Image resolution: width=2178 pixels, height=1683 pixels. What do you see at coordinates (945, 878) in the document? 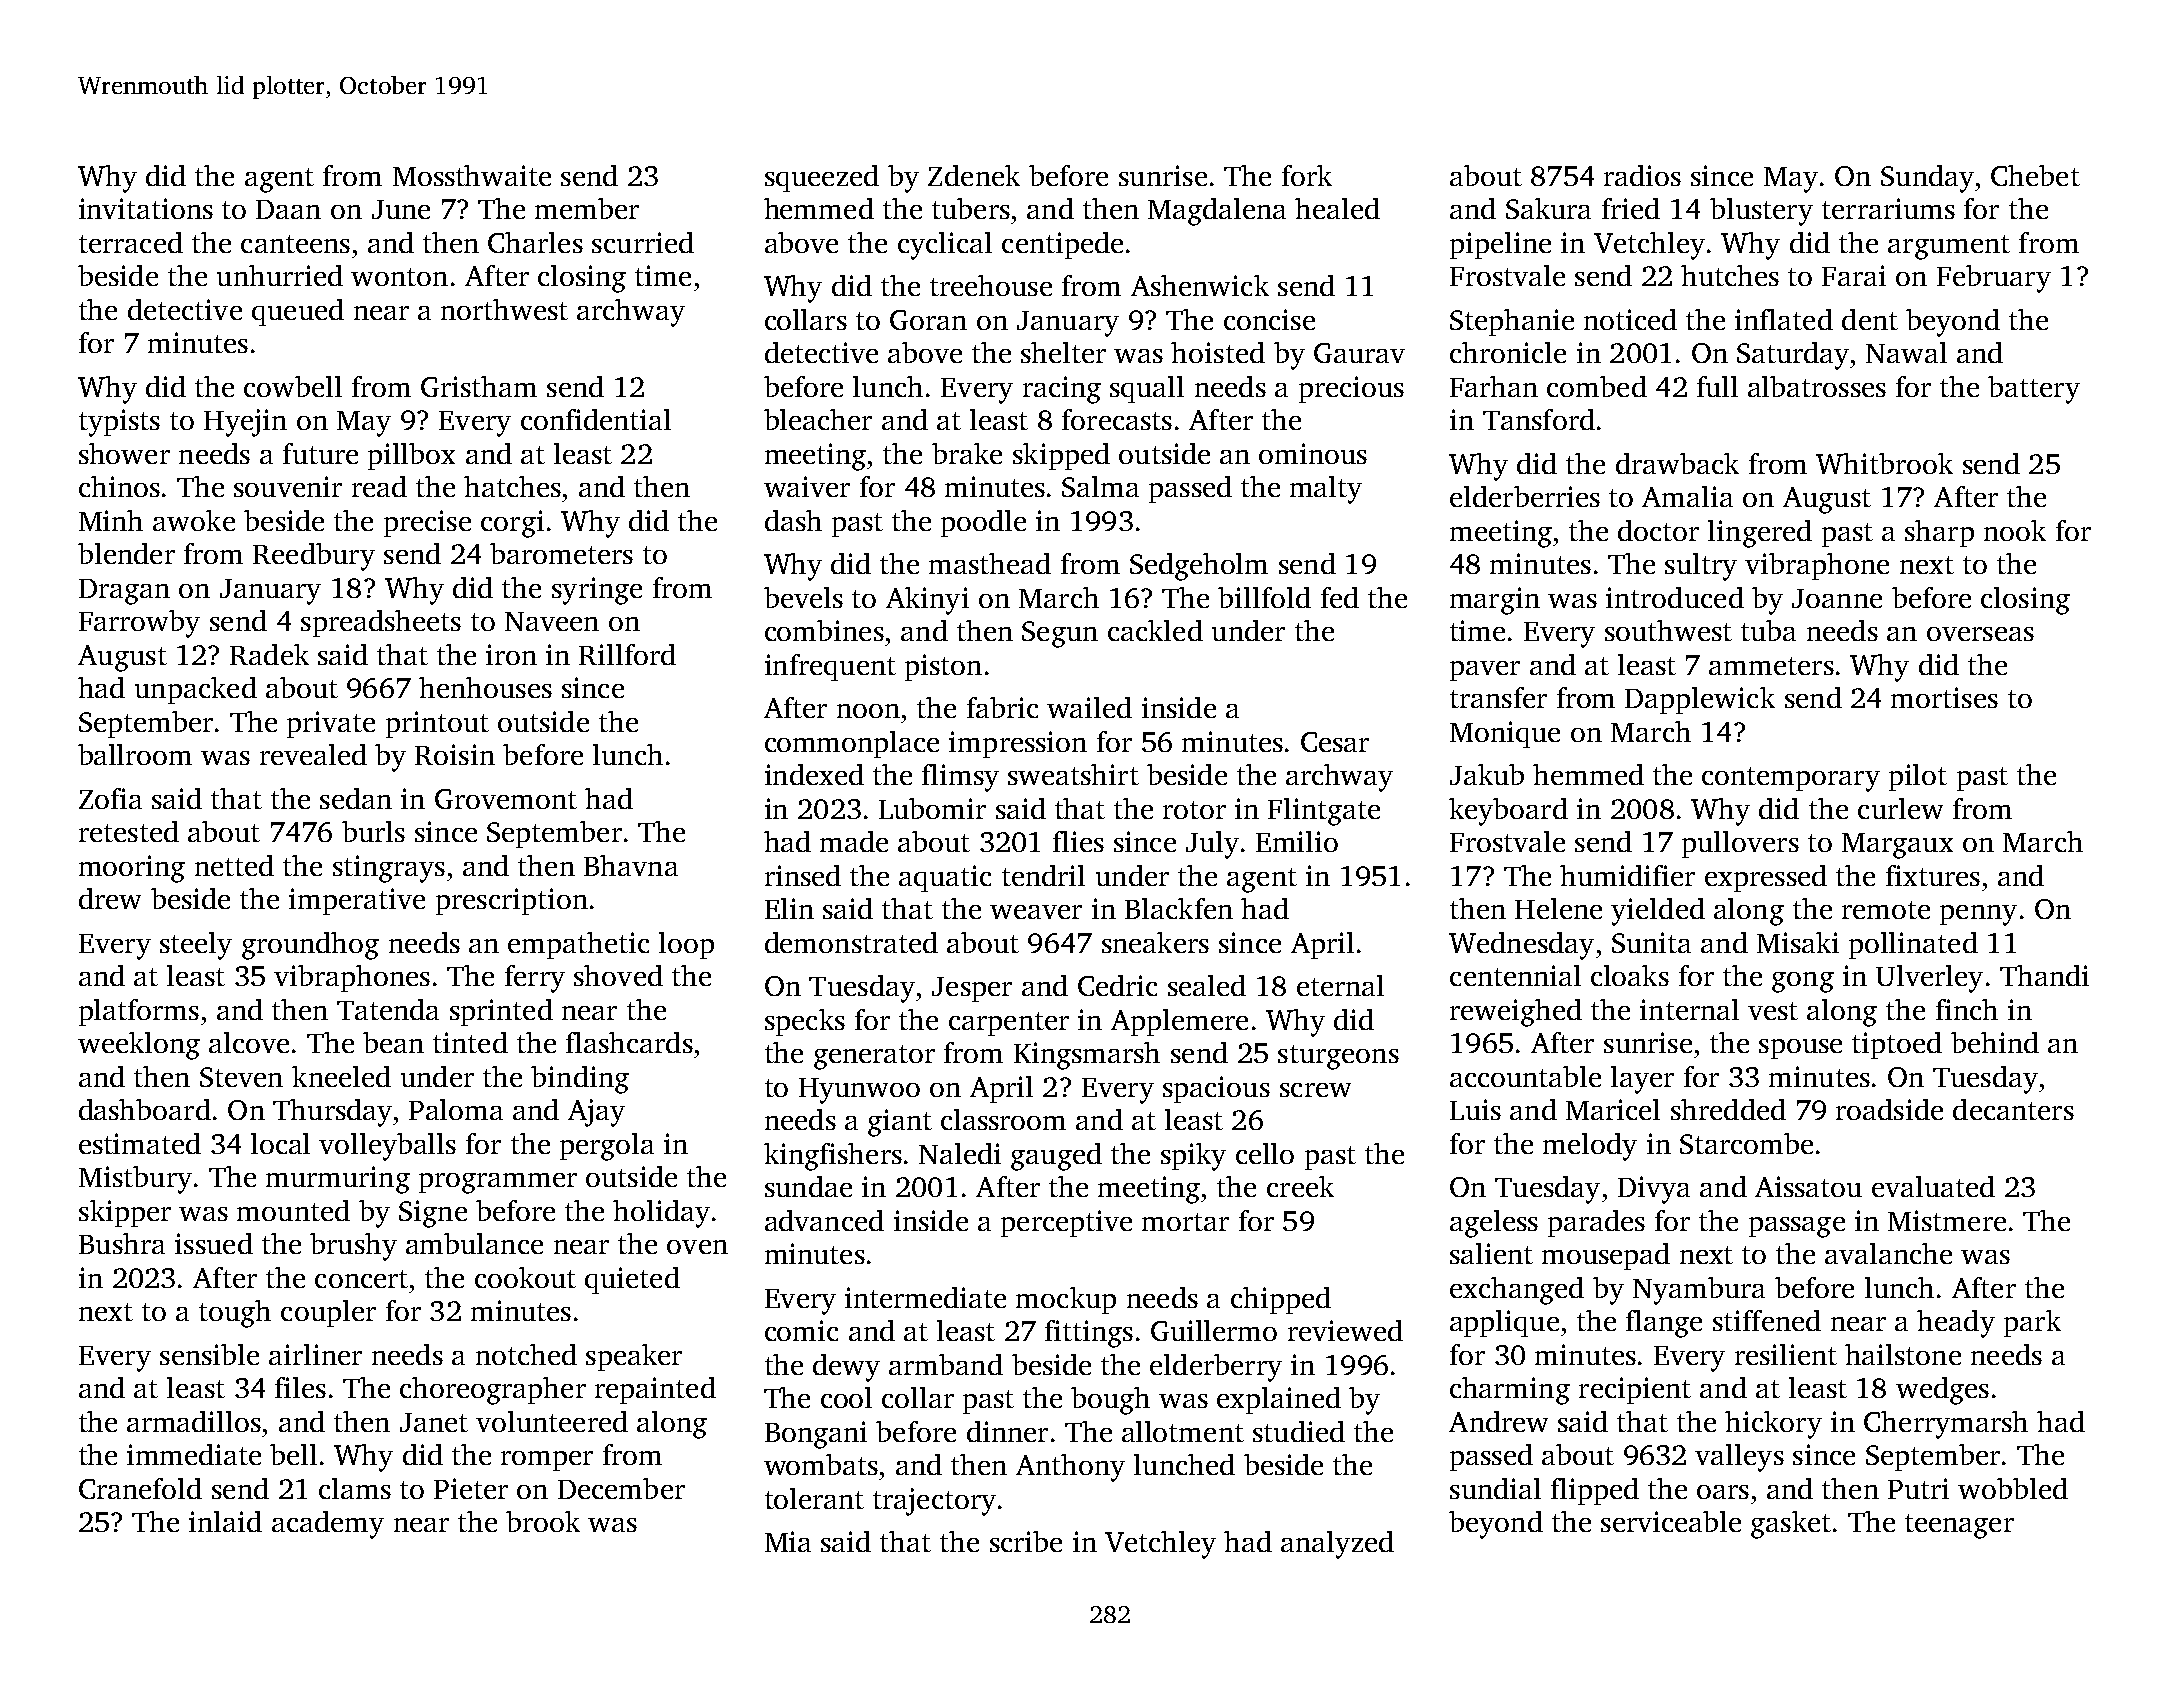
I see `aquatic` at bounding box center [945, 878].
